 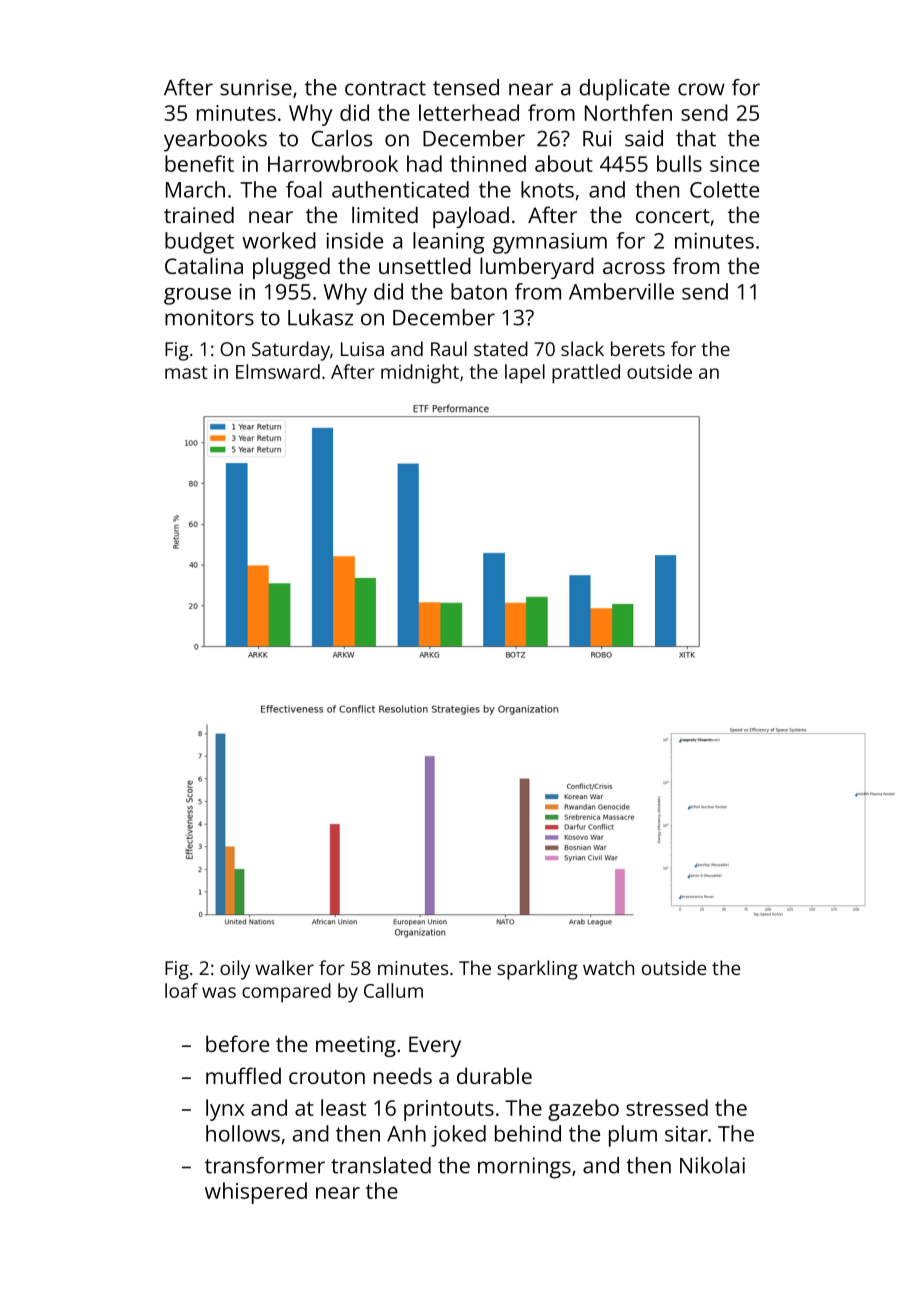 I want to click on Rui, so click(x=597, y=138).
